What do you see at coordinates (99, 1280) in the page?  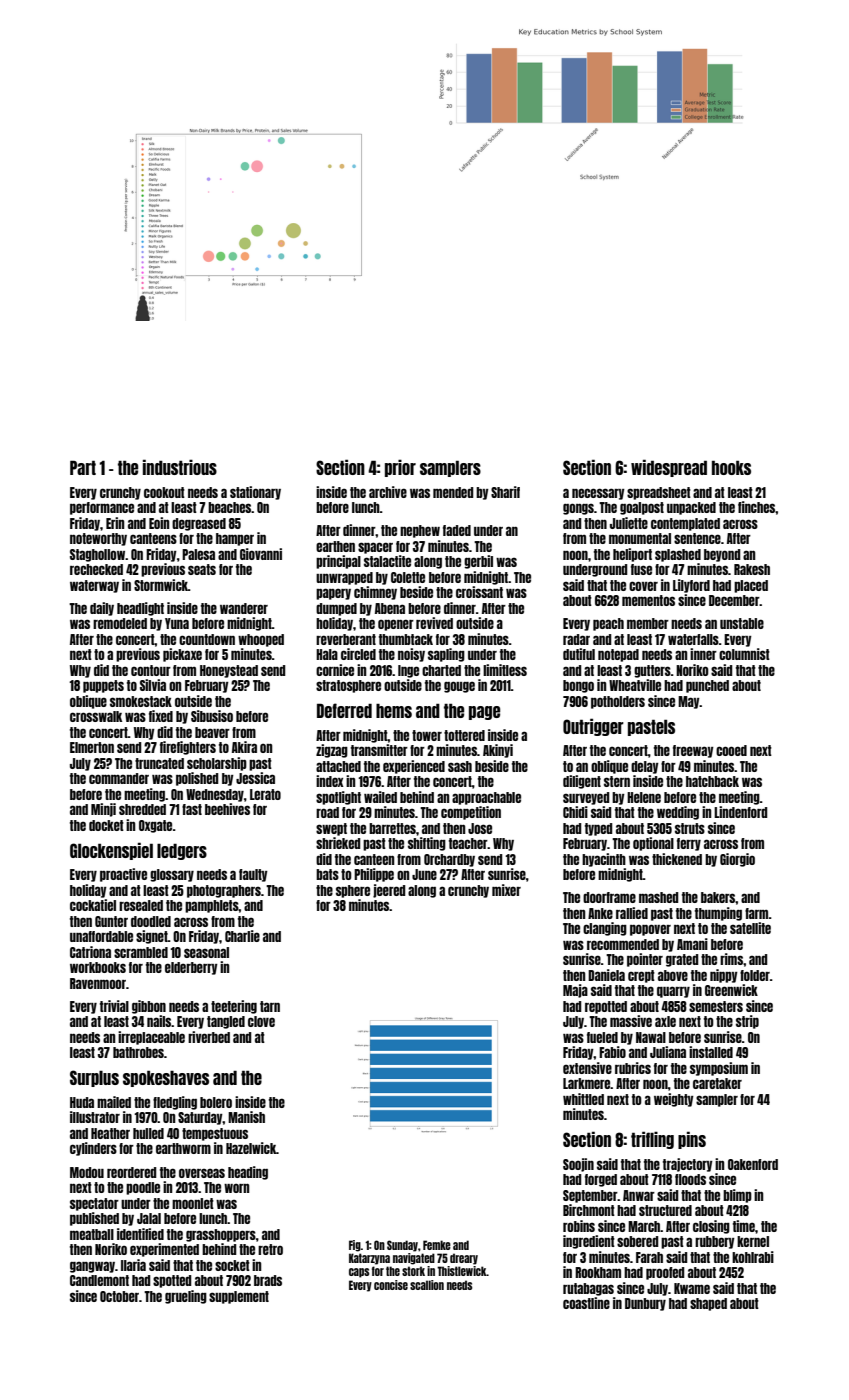 I see `Candlemont` at bounding box center [99, 1280].
